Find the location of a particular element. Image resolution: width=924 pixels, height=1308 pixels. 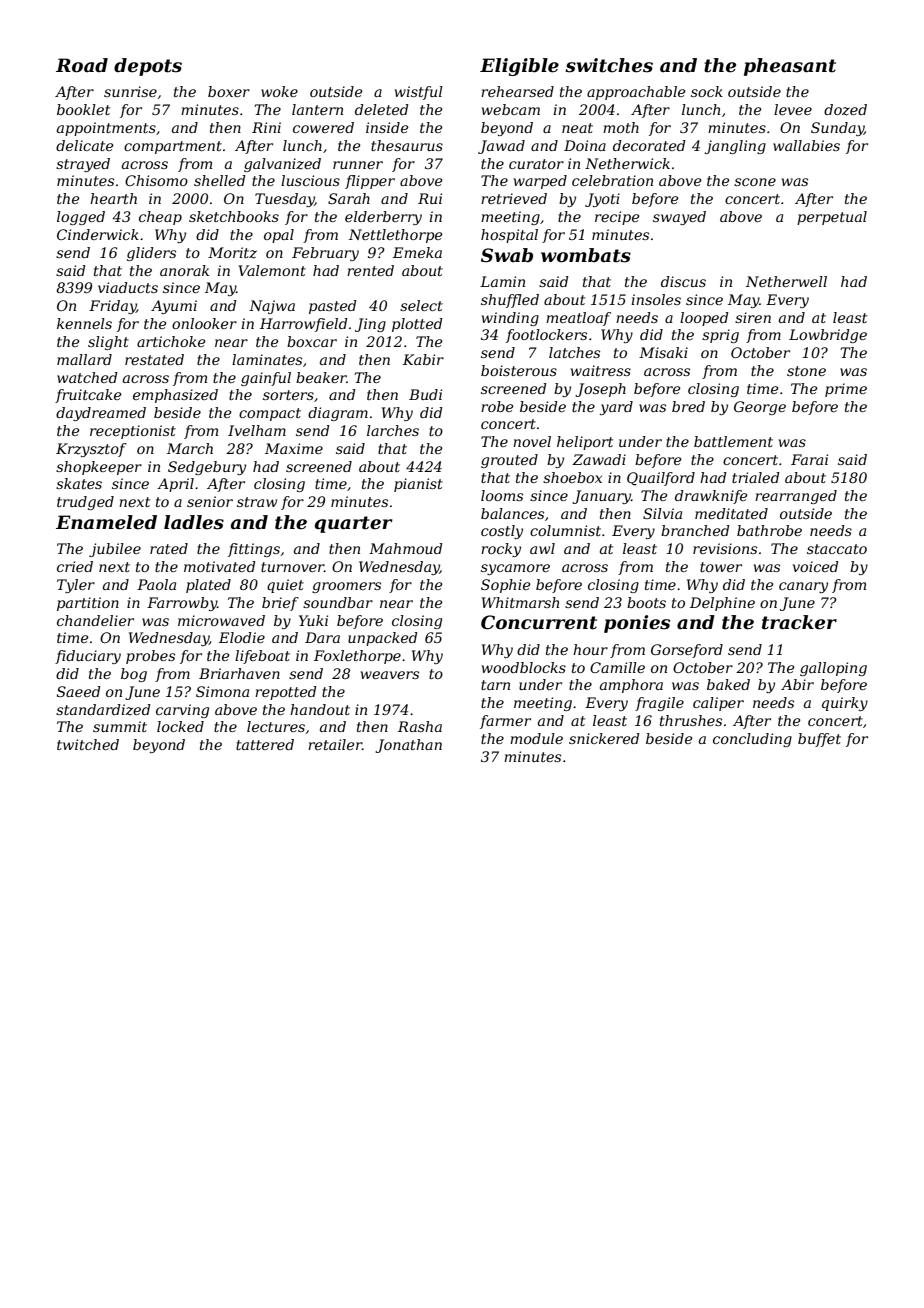

buffet is located at coordinates (819, 740).
